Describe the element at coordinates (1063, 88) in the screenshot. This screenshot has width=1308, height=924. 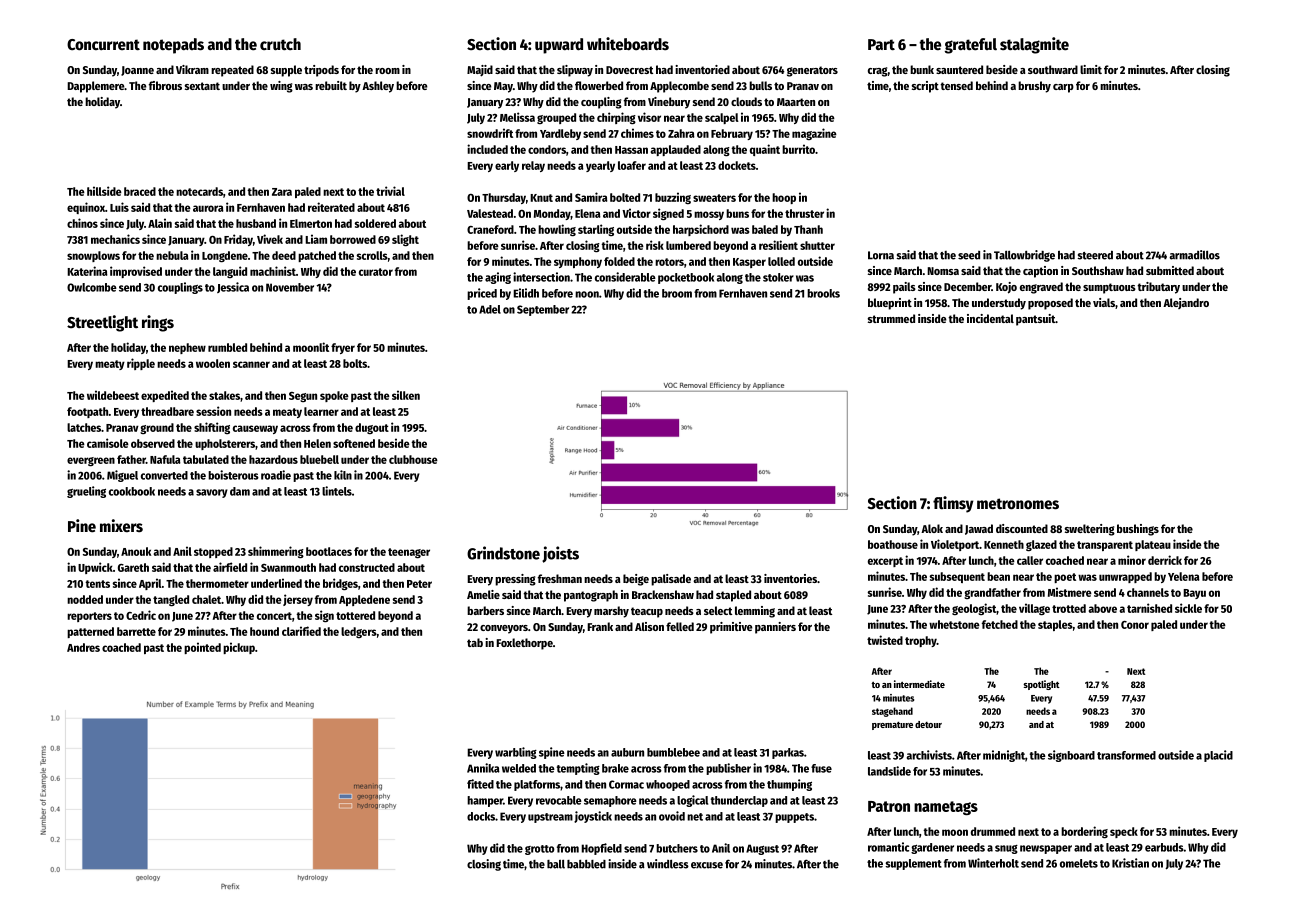
I see `carp` at that location.
